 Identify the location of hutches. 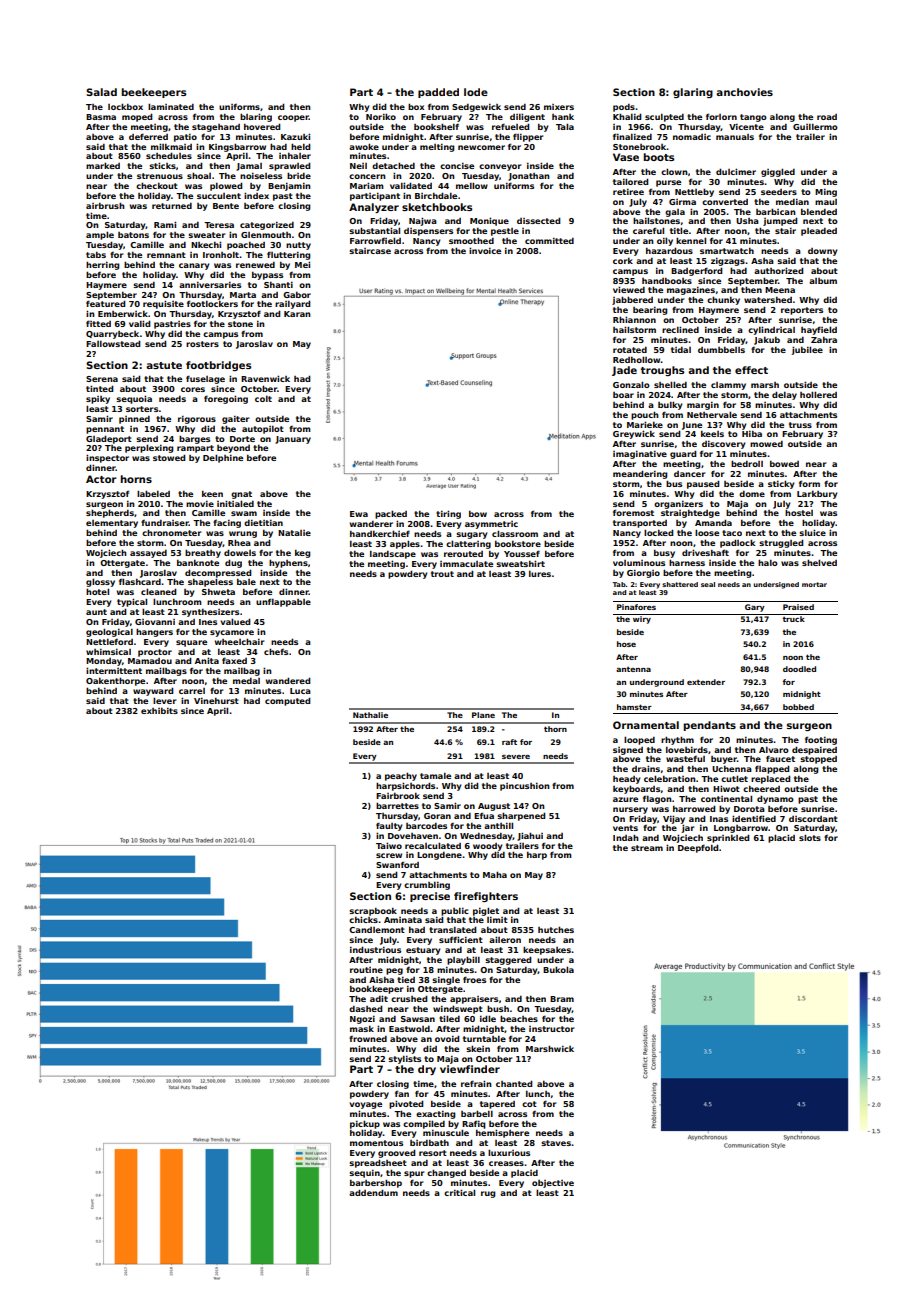
(556, 929).
